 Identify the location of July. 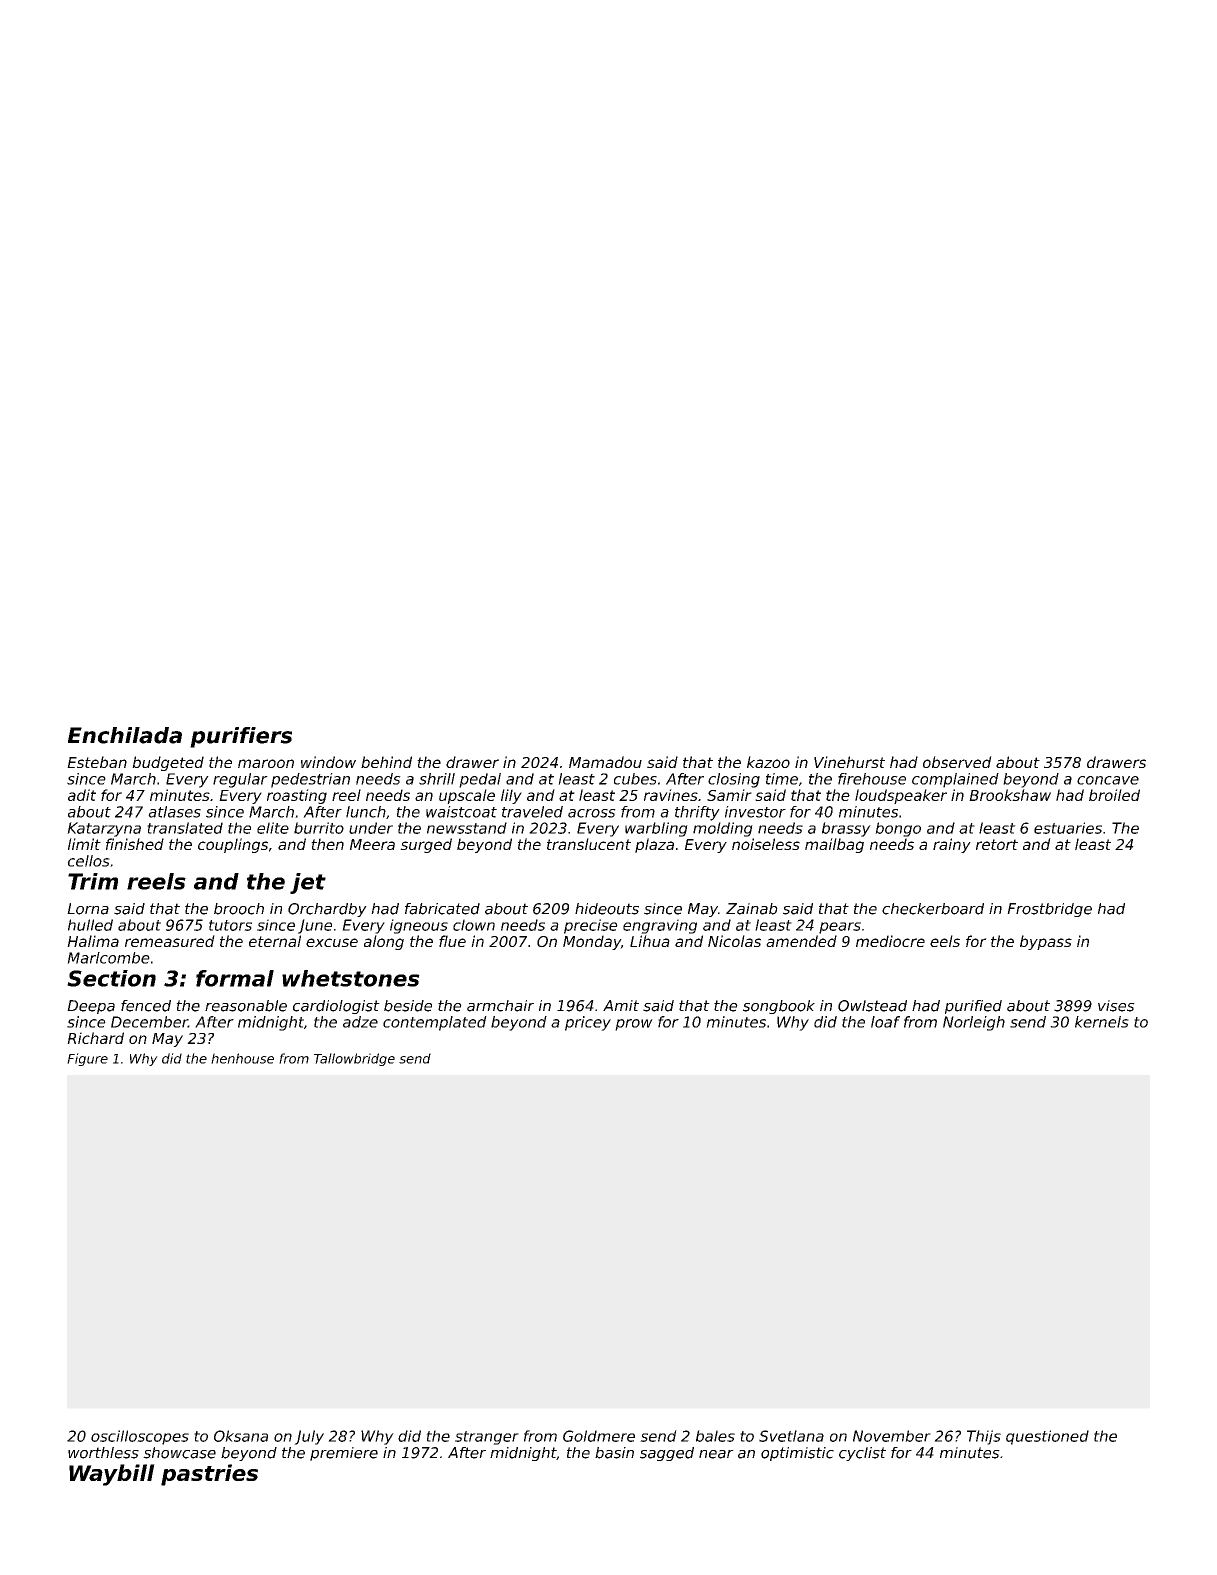
(309, 1437).
